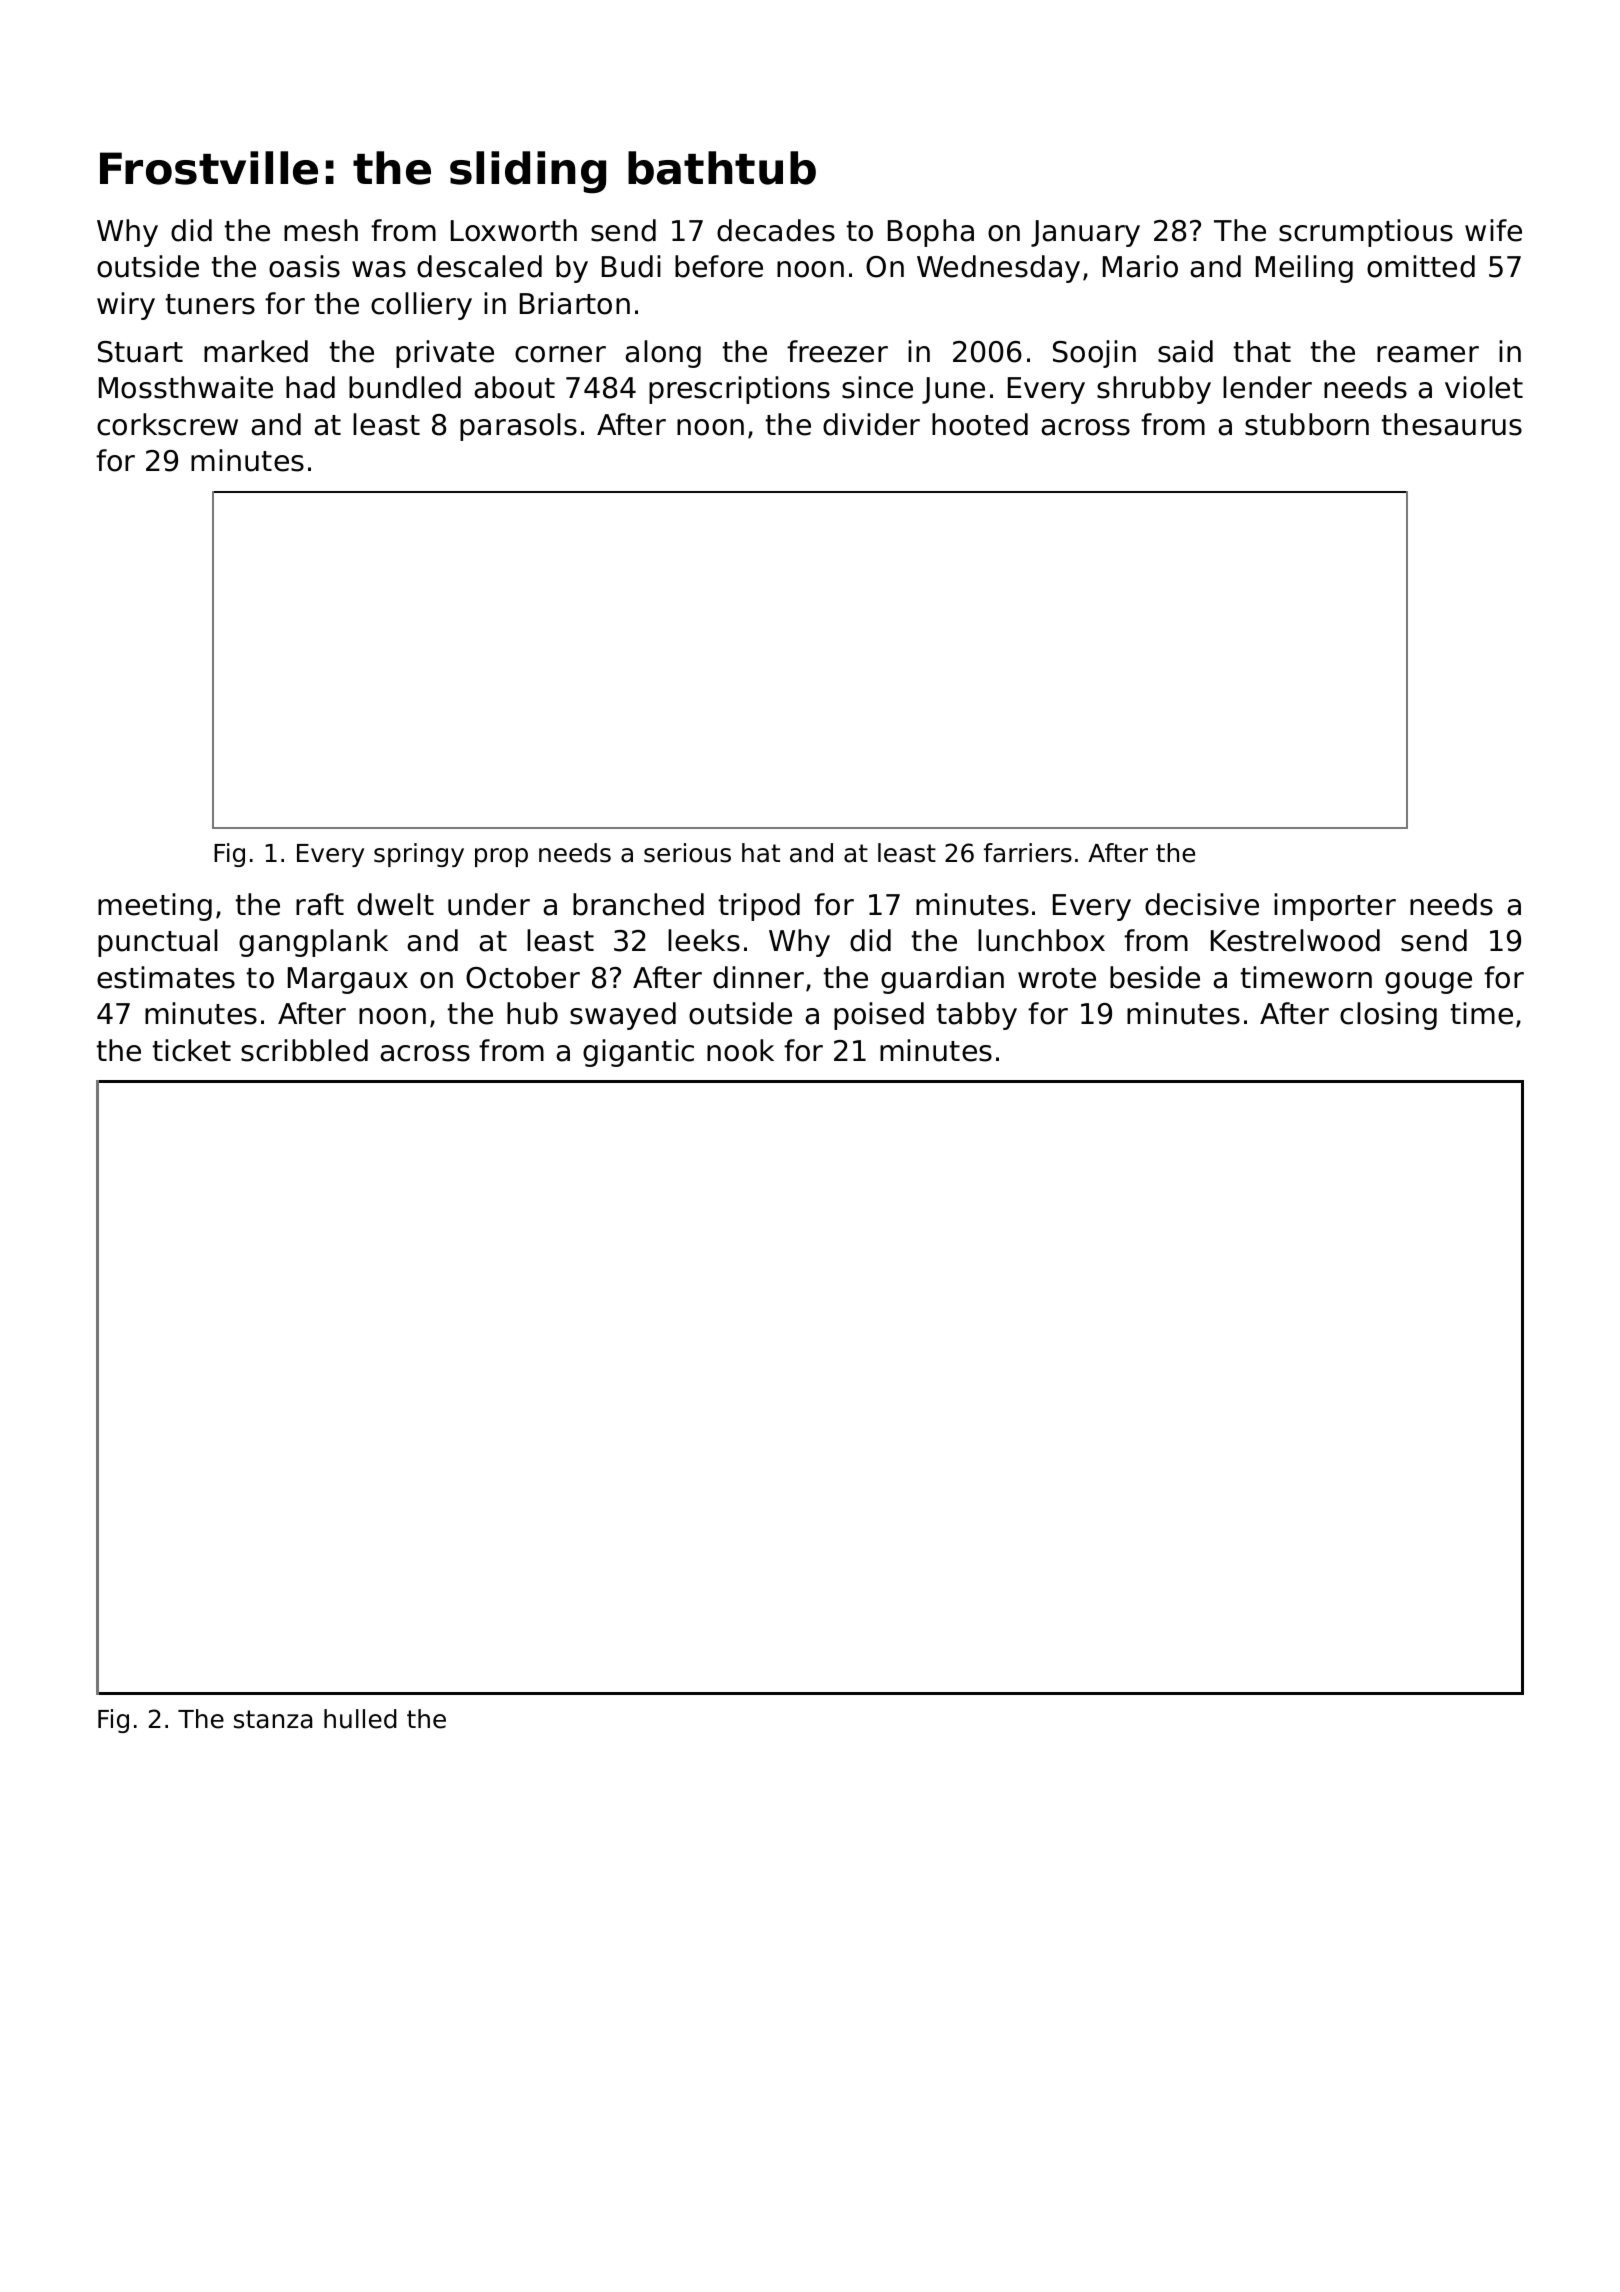 The image size is (1620, 2292). What do you see at coordinates (687, 853) in the screenshot?
I see `serious` at bounding box center [687, 853].
